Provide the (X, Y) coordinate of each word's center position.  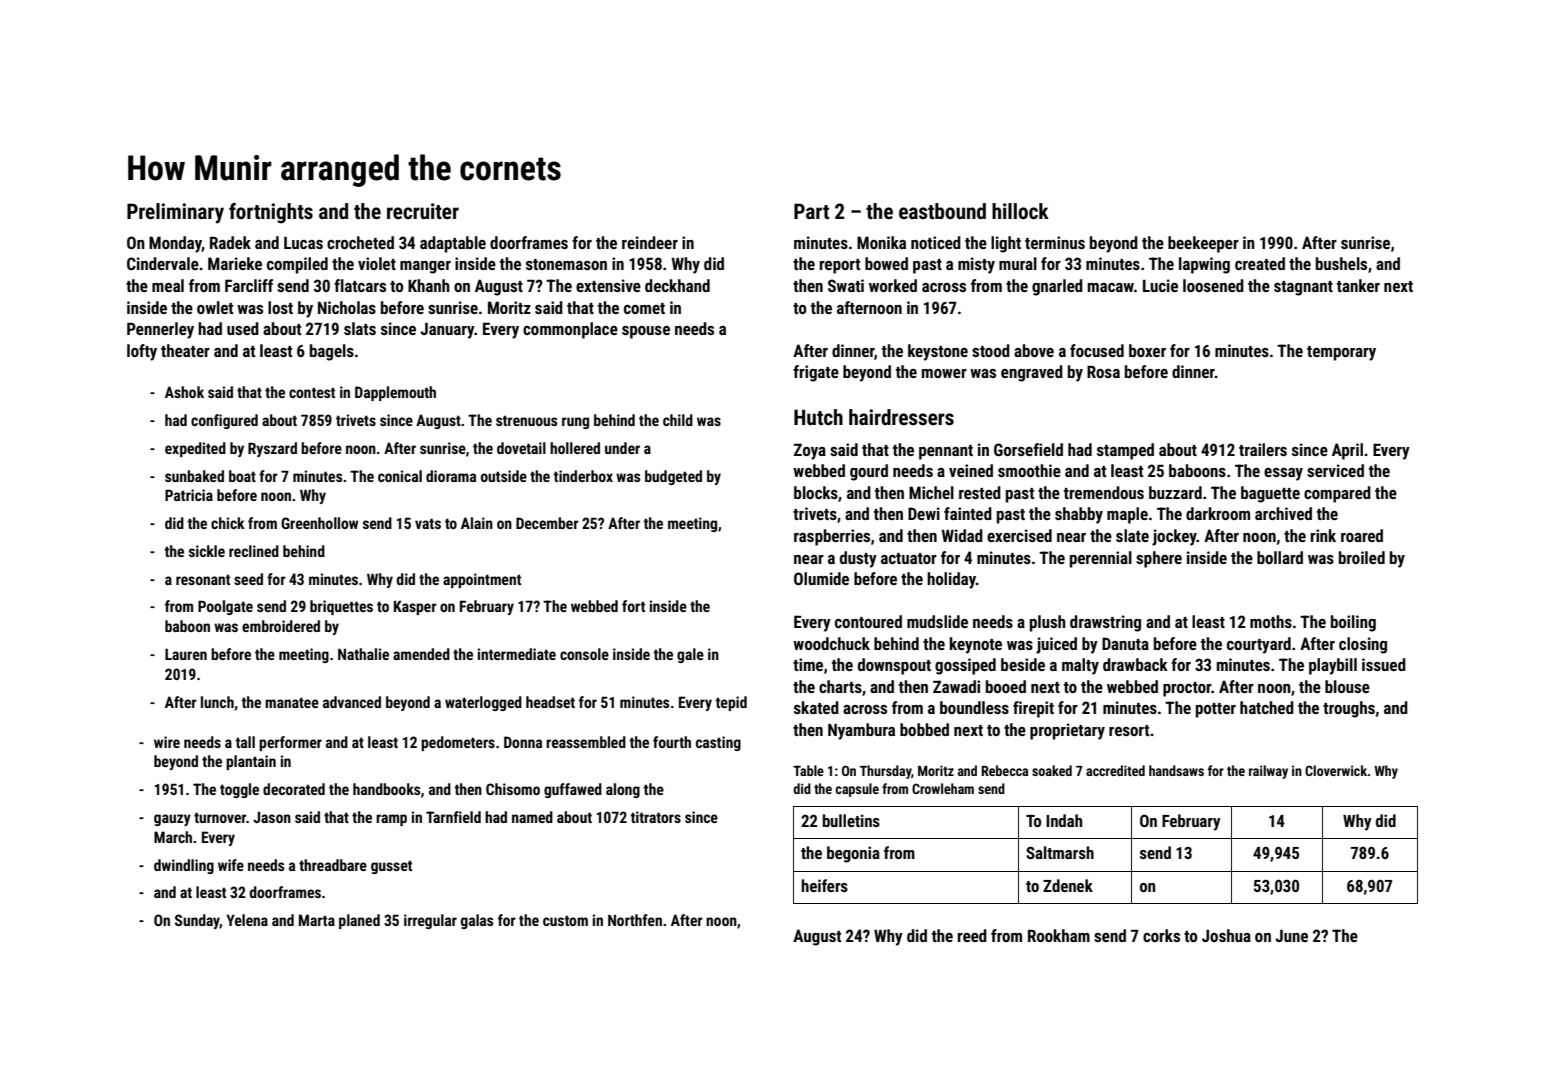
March (173, 837)
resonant (203, 579)
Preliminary (175, 213)
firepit (1033, 709)
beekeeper (1203, 244)
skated (816, 707)
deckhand (677, 285)
